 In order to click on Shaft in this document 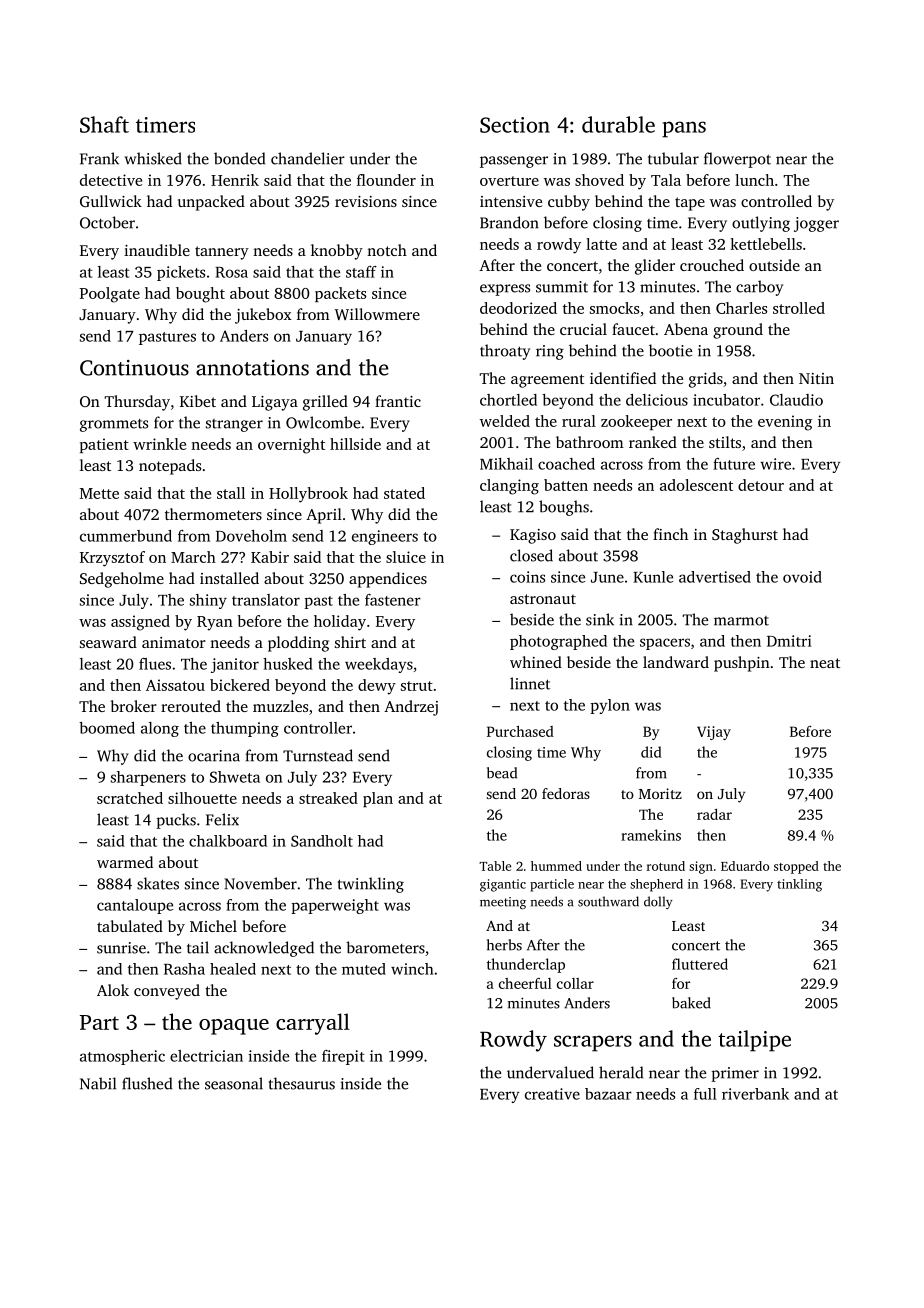, I will do `click(104, 124)`.
